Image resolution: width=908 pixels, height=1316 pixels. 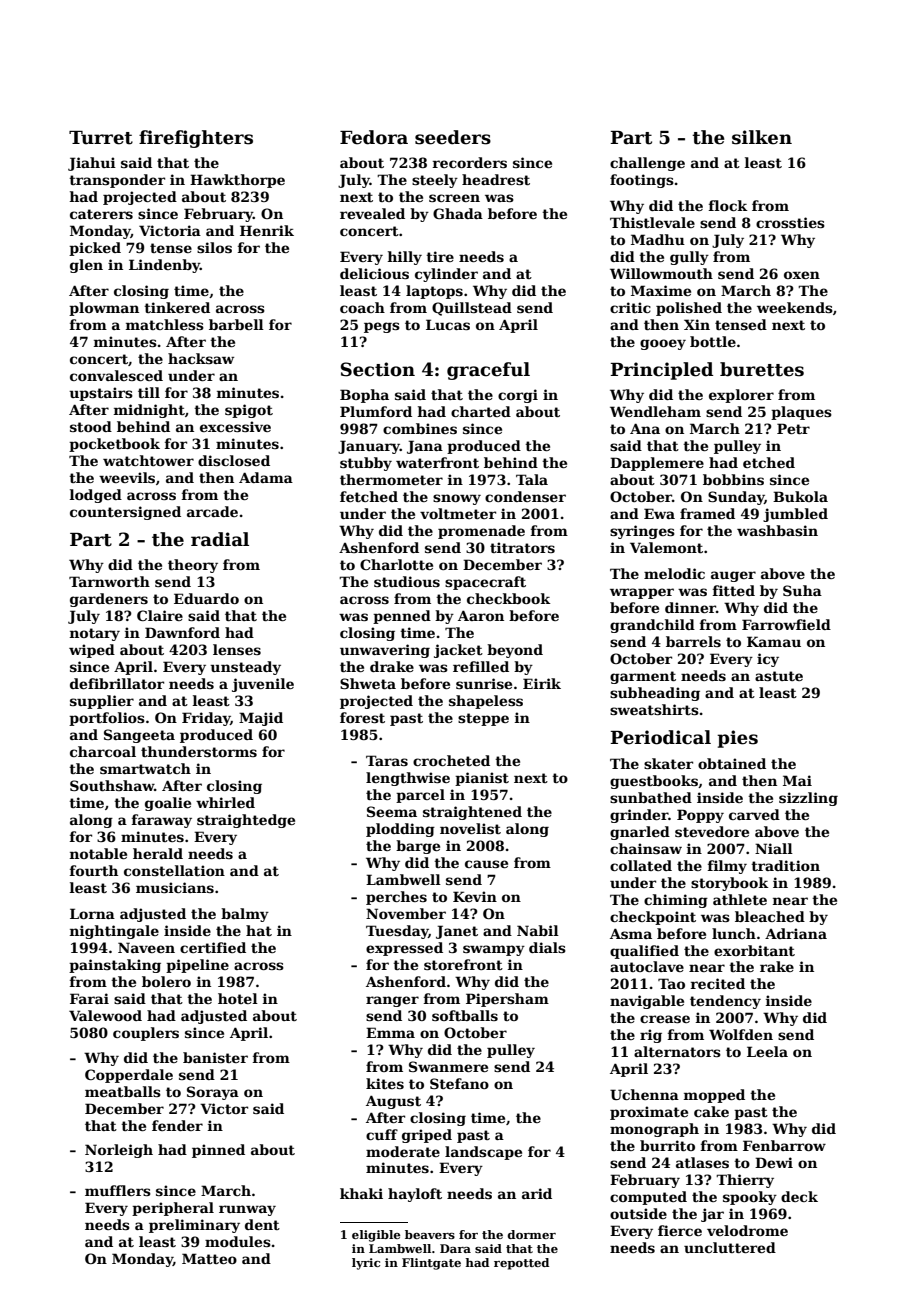 What do you see at coordinates (518, 396) in the document?
I see `corgi` at bounding box center [518, 396].
